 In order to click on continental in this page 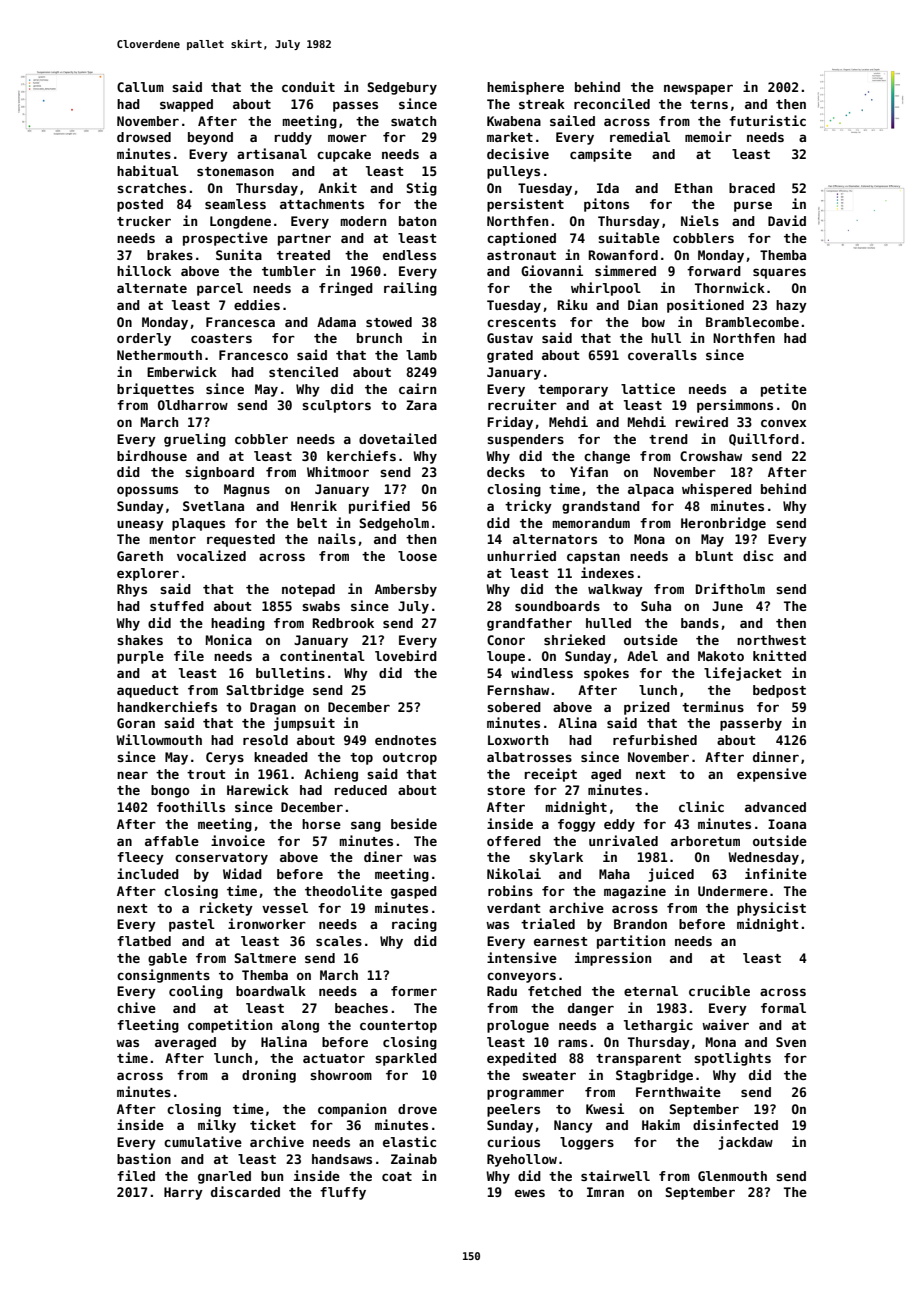, I will do `click(322, 655)`.
